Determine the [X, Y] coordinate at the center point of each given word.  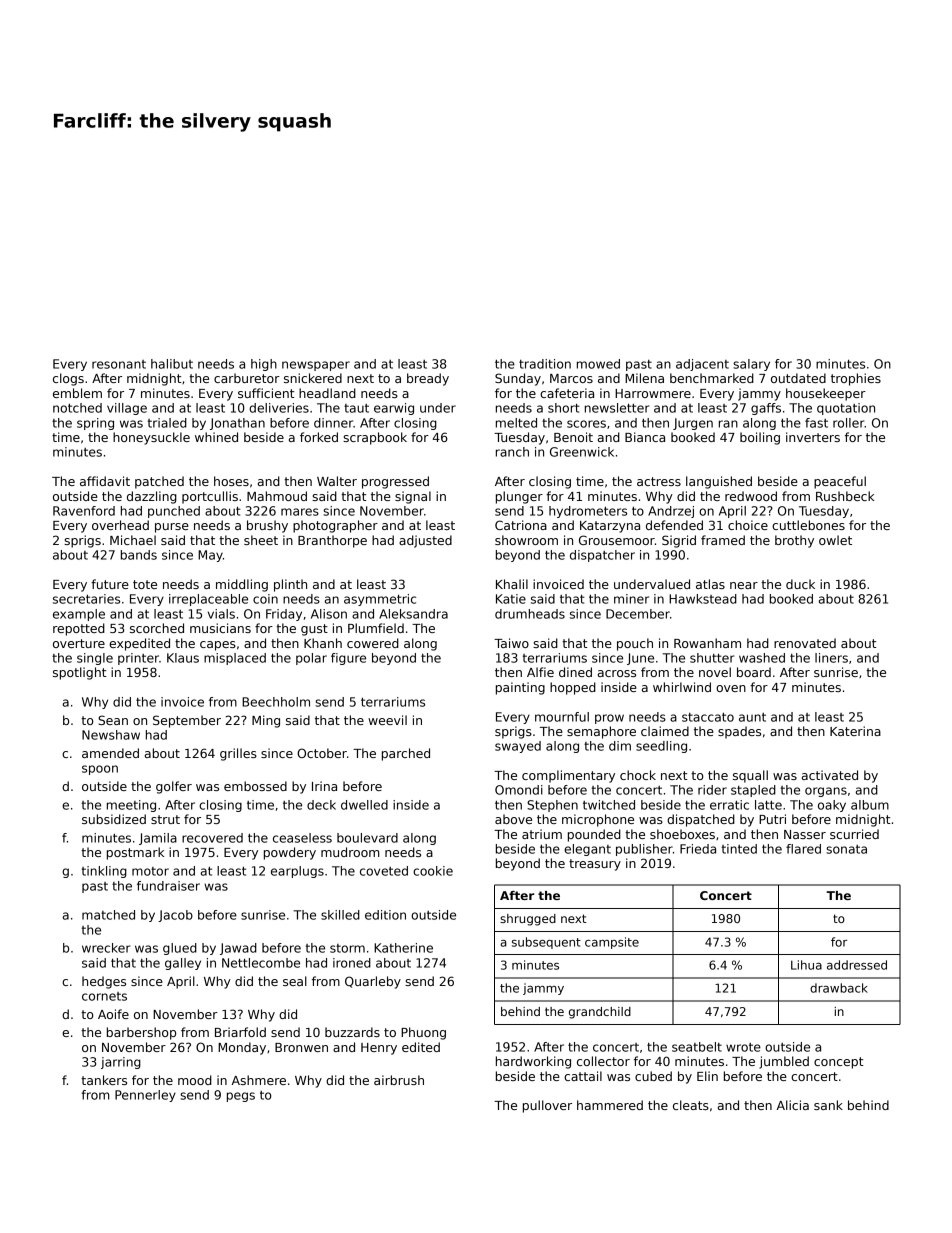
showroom [526, 540]
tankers [104, 1080]
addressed [857, 965]
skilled [340, 915]
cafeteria [567, 393]
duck [800, 584]
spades [739, 732]
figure [348, 659]
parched [406, 754]
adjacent [702, 365]
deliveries [279, 408]
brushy [267, 526]
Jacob [175, 916]
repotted [79, 629]
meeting [131, 806]
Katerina [855, 731]
